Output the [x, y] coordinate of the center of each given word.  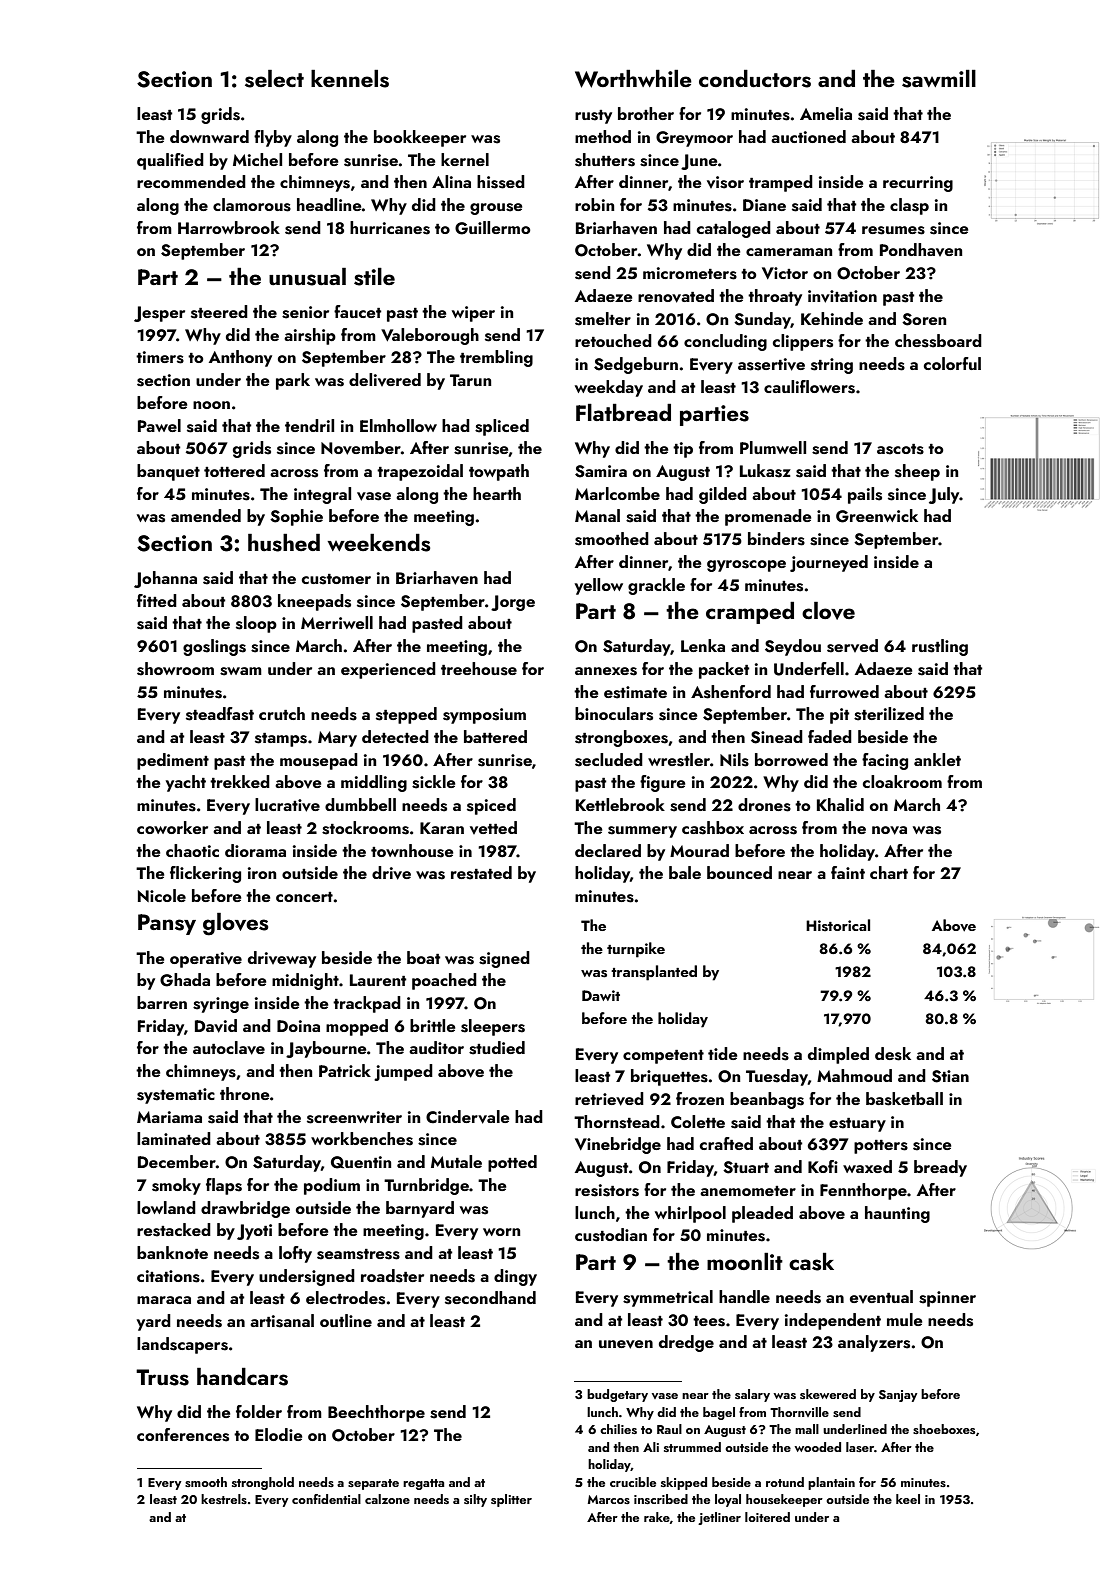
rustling [940, 647]
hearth [497, 493]
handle [744, 1296]
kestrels [224, 1499]
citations [168, 1276]
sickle [434, 782]
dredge [686, 1343]
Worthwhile [633, 79]
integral [322, 495]
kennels [350, 79]
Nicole [162, 895]
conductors [755, 79]
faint [848, 872]
